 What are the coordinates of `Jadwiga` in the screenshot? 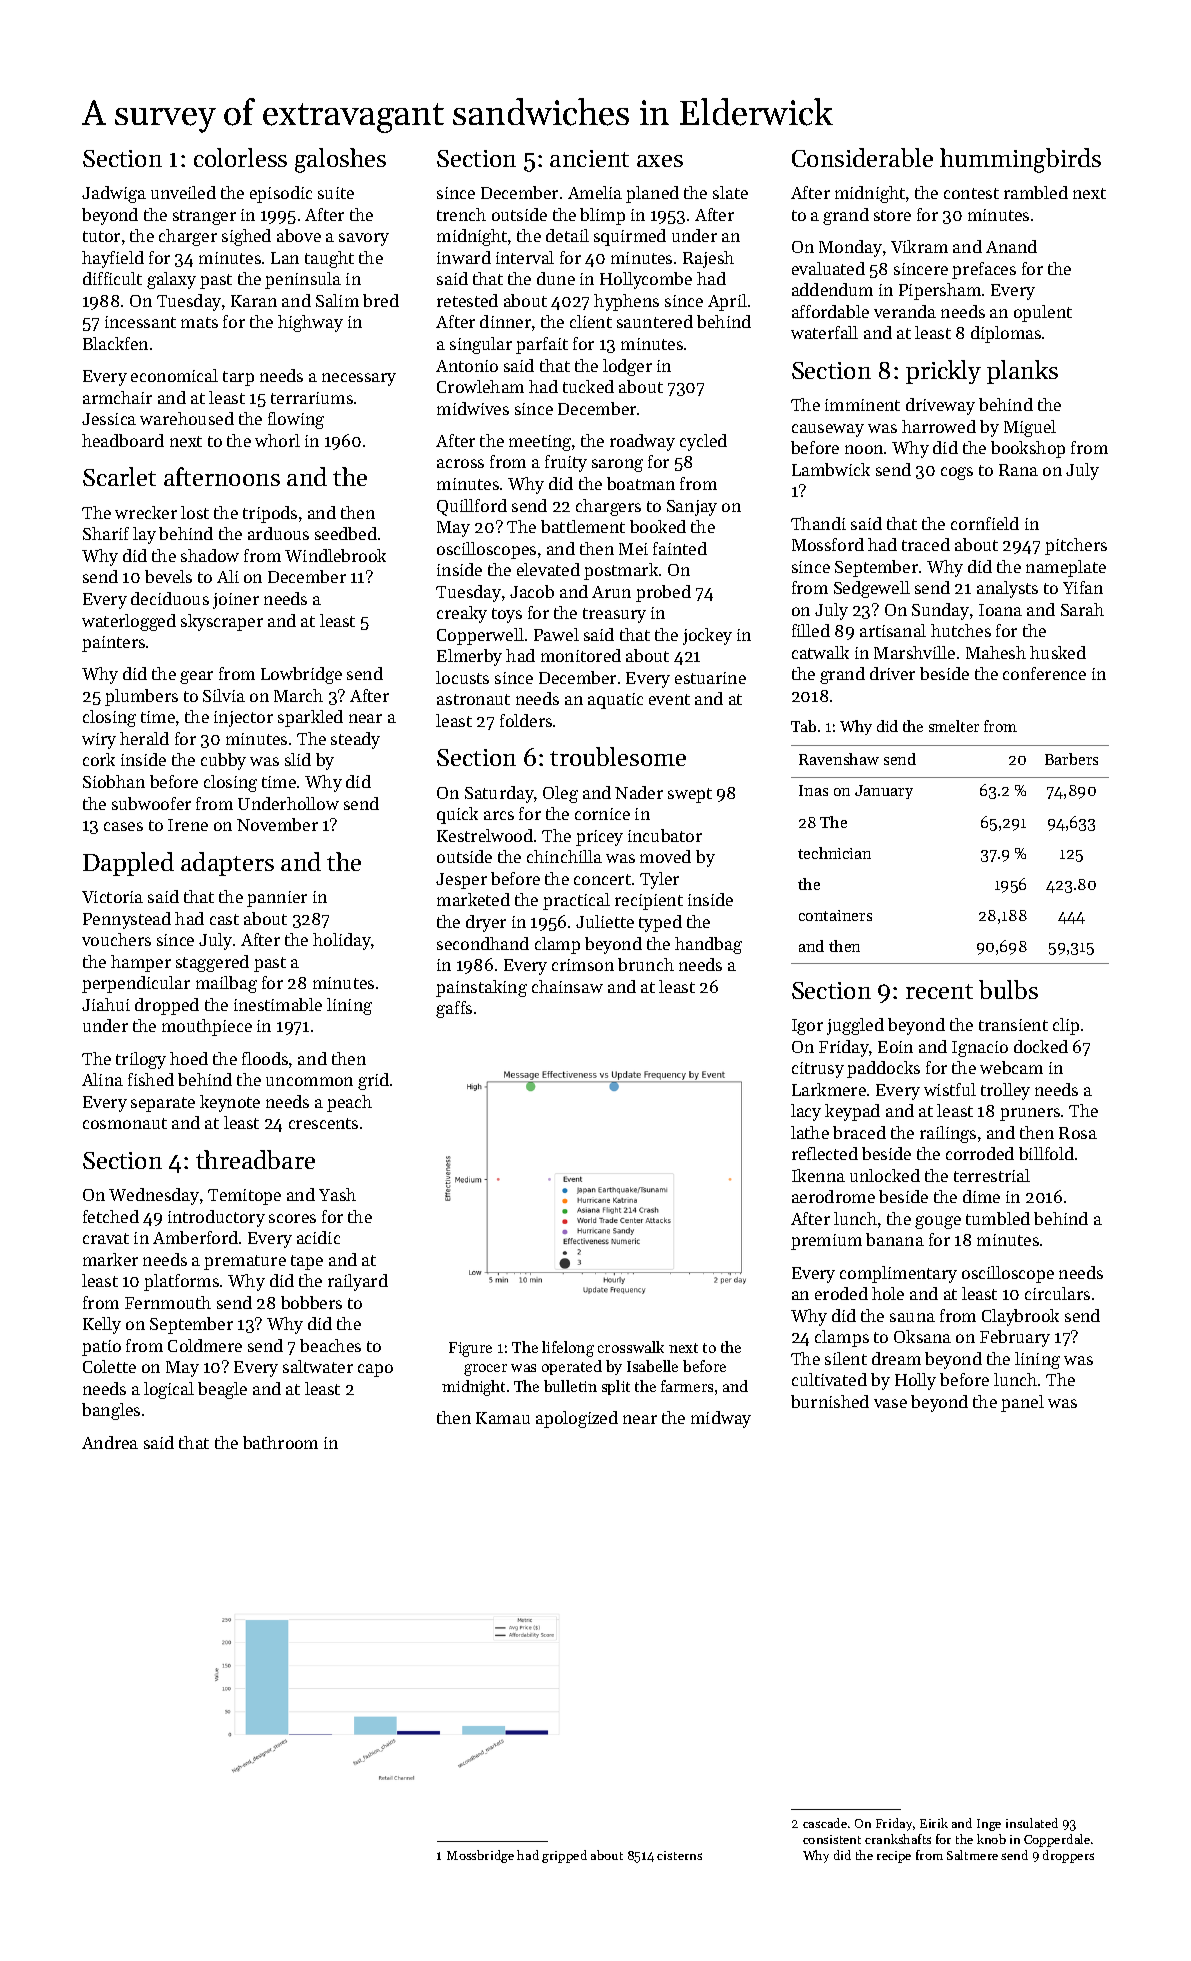 It's located at (114, 194).
